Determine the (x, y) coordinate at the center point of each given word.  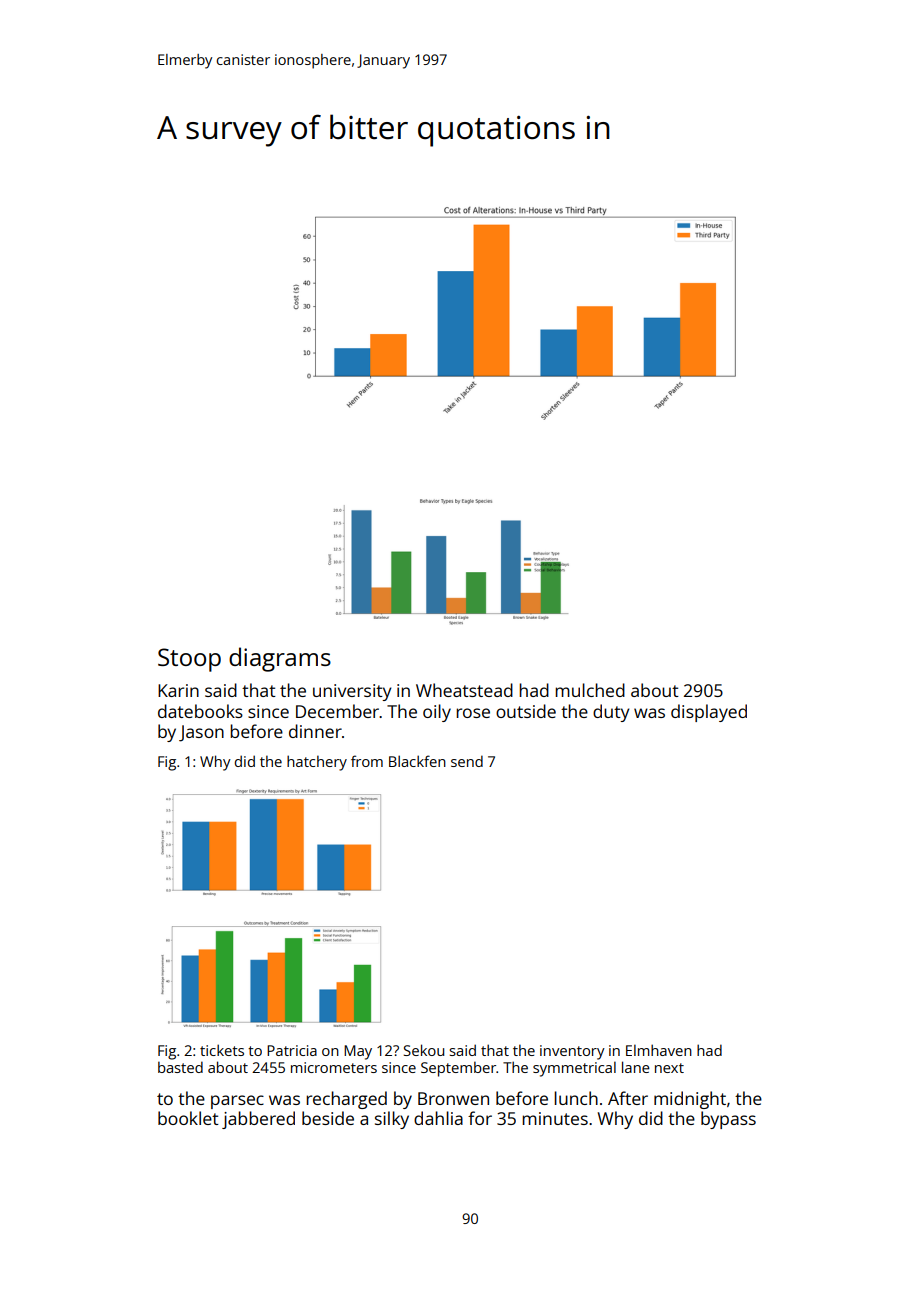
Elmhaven (659, 1050)
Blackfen (417, 761)
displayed (709, 713)
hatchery (317, 763)
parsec (237, 1102)
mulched (590, 690)
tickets (222, 1050)
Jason (201, 733)
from (367, 761)
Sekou (424, 1050)
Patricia (292, 1050)
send (467, 761)
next (669, 1068)
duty (611, 713)
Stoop (189, 660)
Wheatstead (464, 690)
